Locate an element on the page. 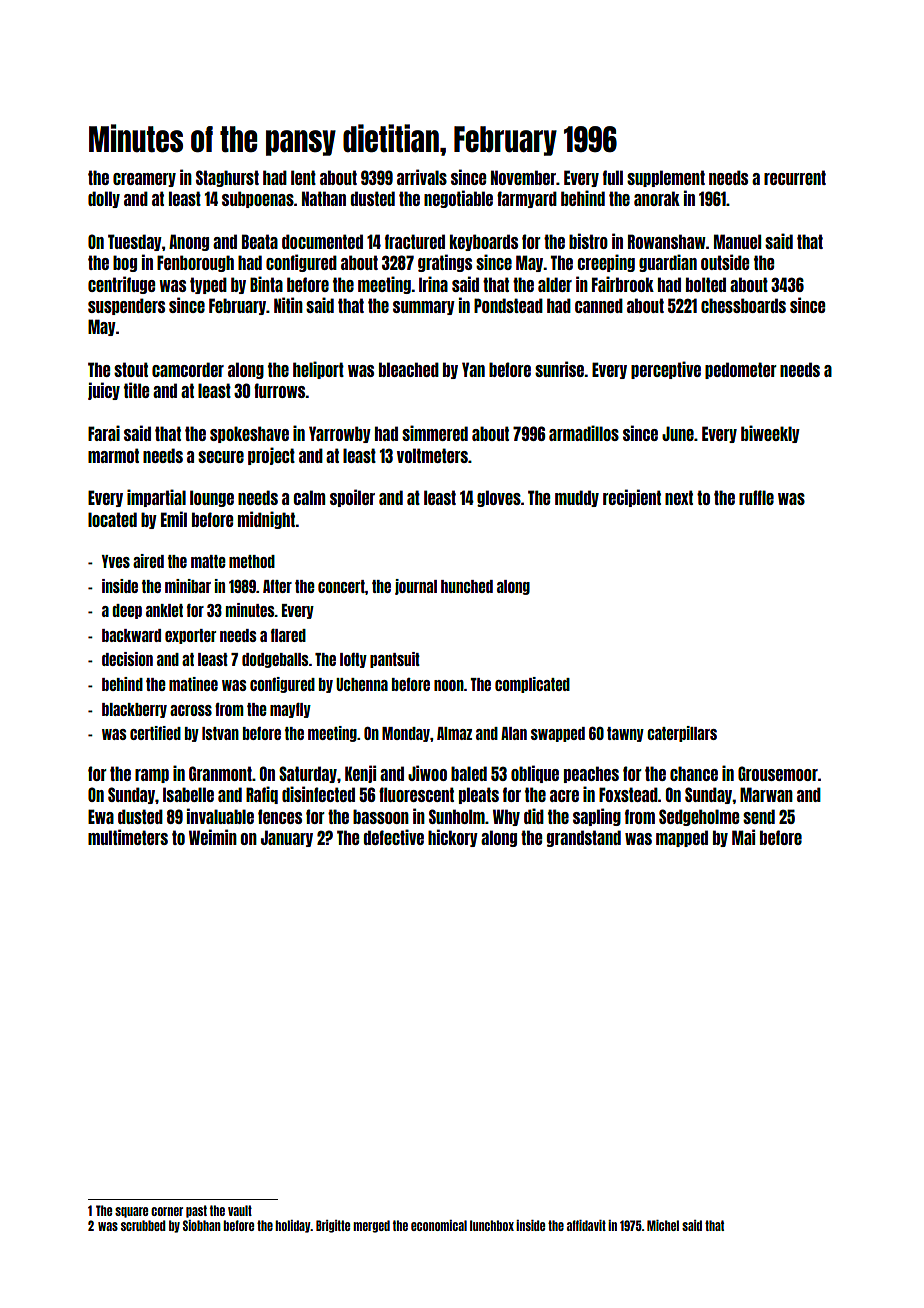  economical is located at coordinates (439, 1225).
